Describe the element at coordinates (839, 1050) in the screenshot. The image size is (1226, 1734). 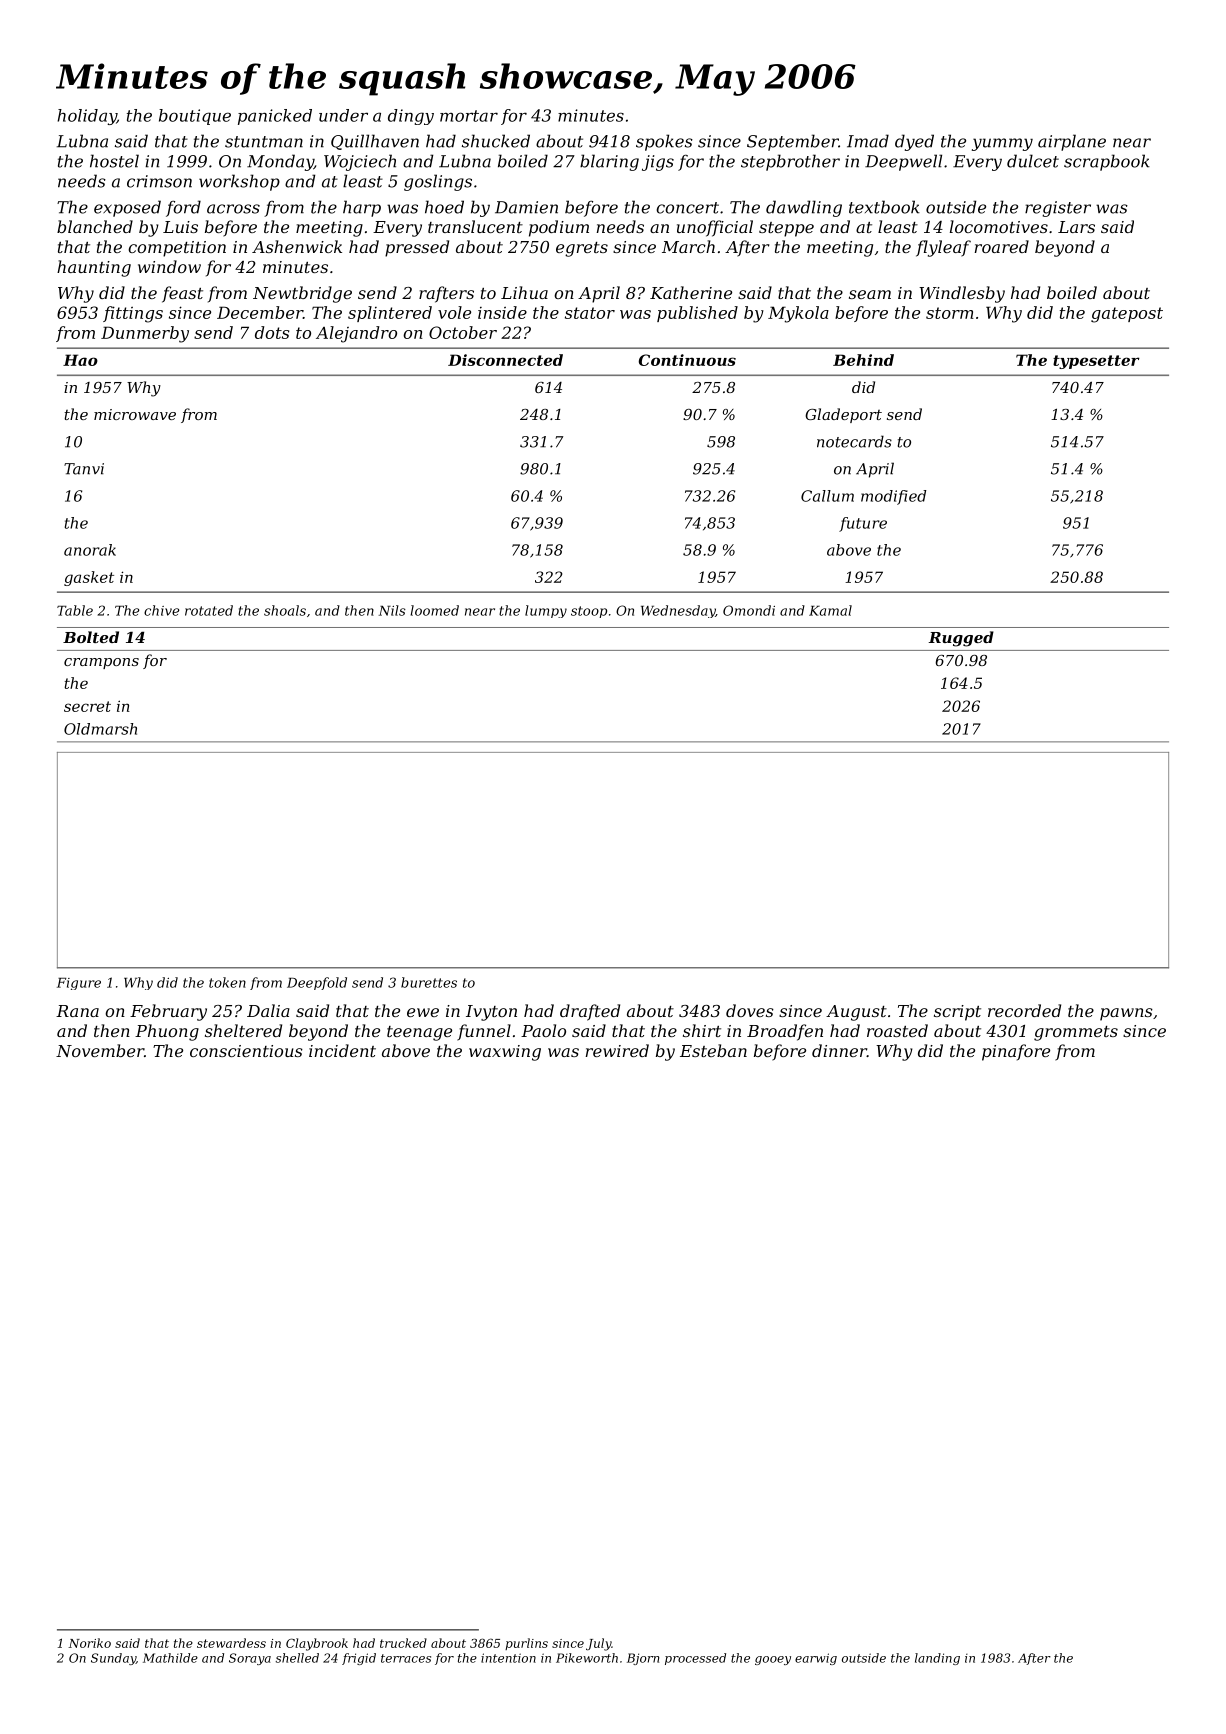
I see `dinner` at that location.
